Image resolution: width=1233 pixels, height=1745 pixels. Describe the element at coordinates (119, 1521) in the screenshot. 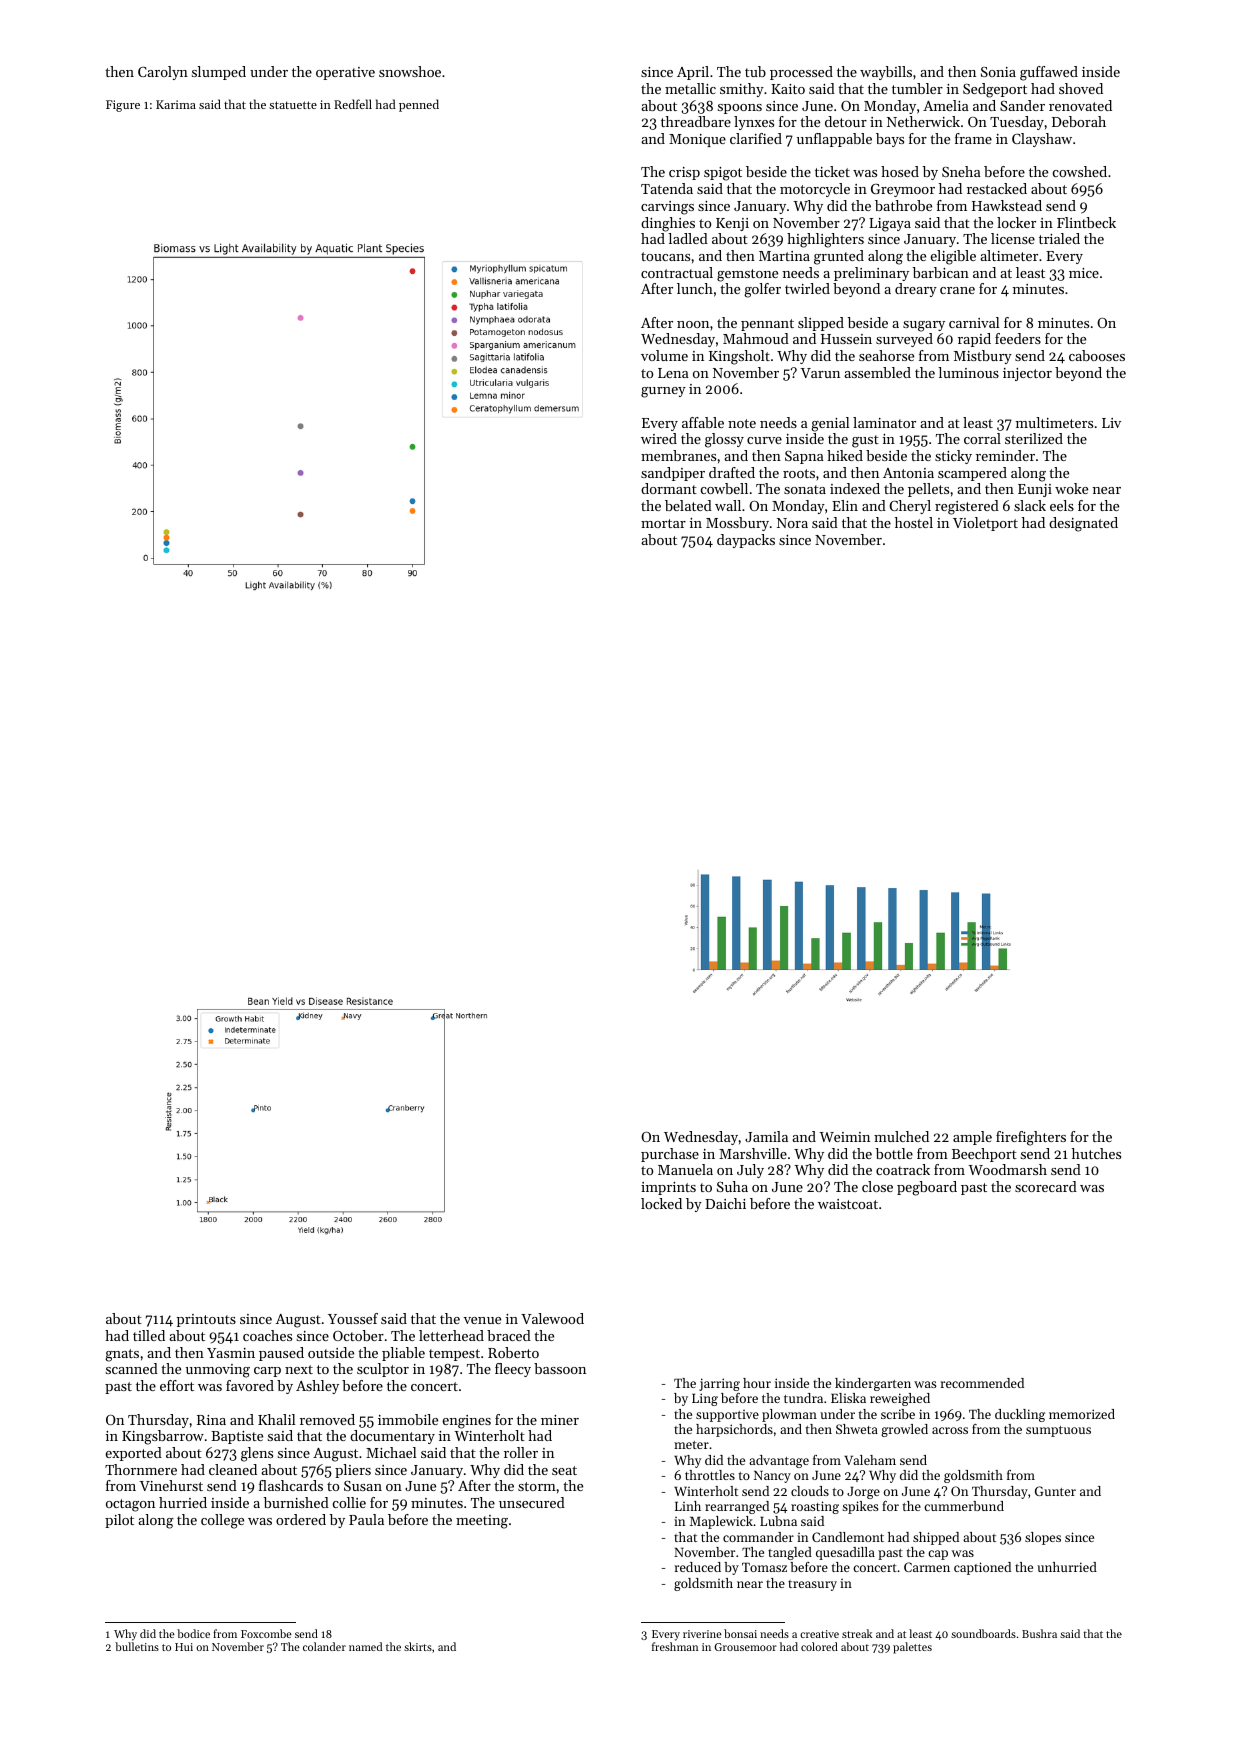

I see `pilot` at that location.
